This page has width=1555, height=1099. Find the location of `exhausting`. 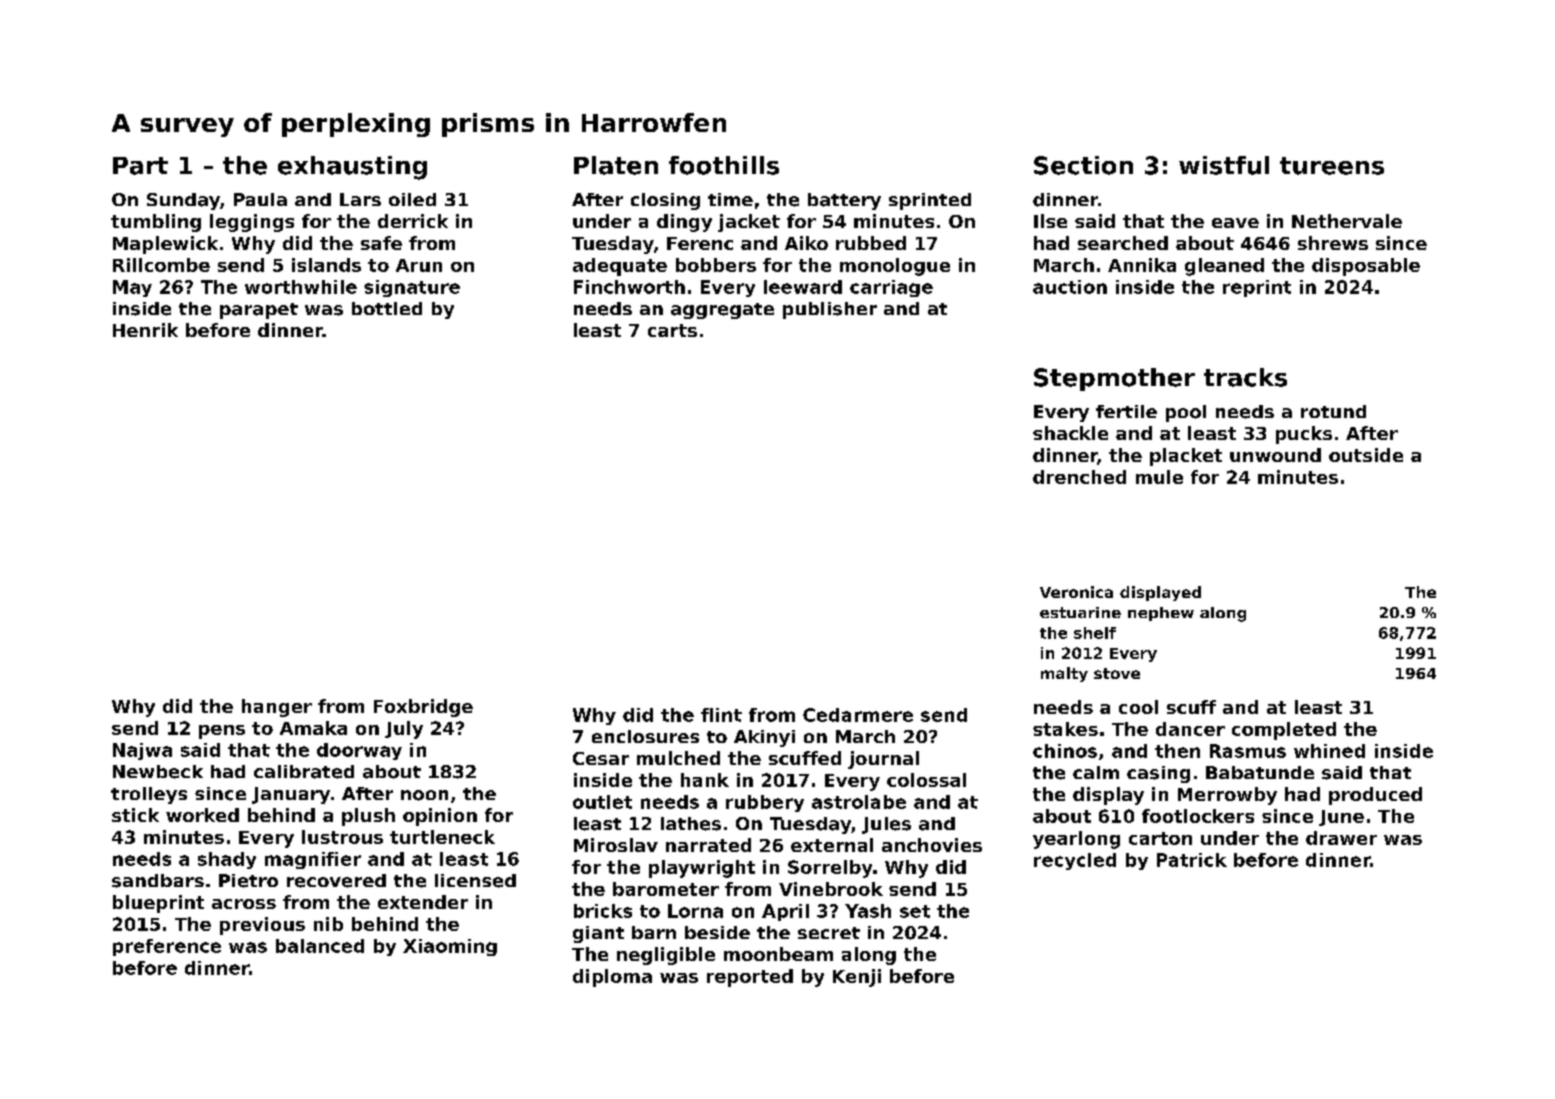

exhausting is located at coordinates (352, 168).
